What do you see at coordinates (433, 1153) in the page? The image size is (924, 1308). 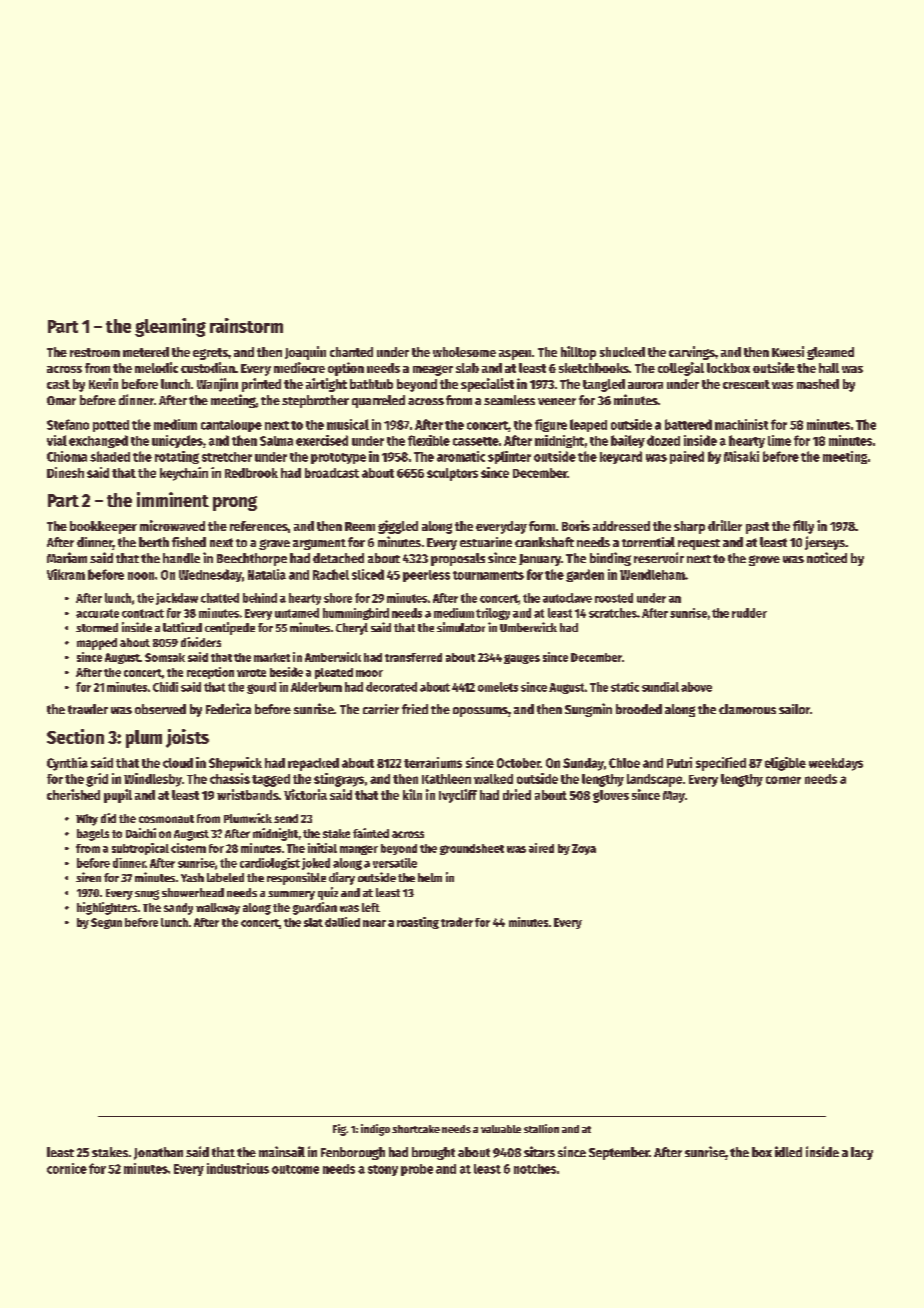 I see `brought` at bounding box center [433, 1153].
